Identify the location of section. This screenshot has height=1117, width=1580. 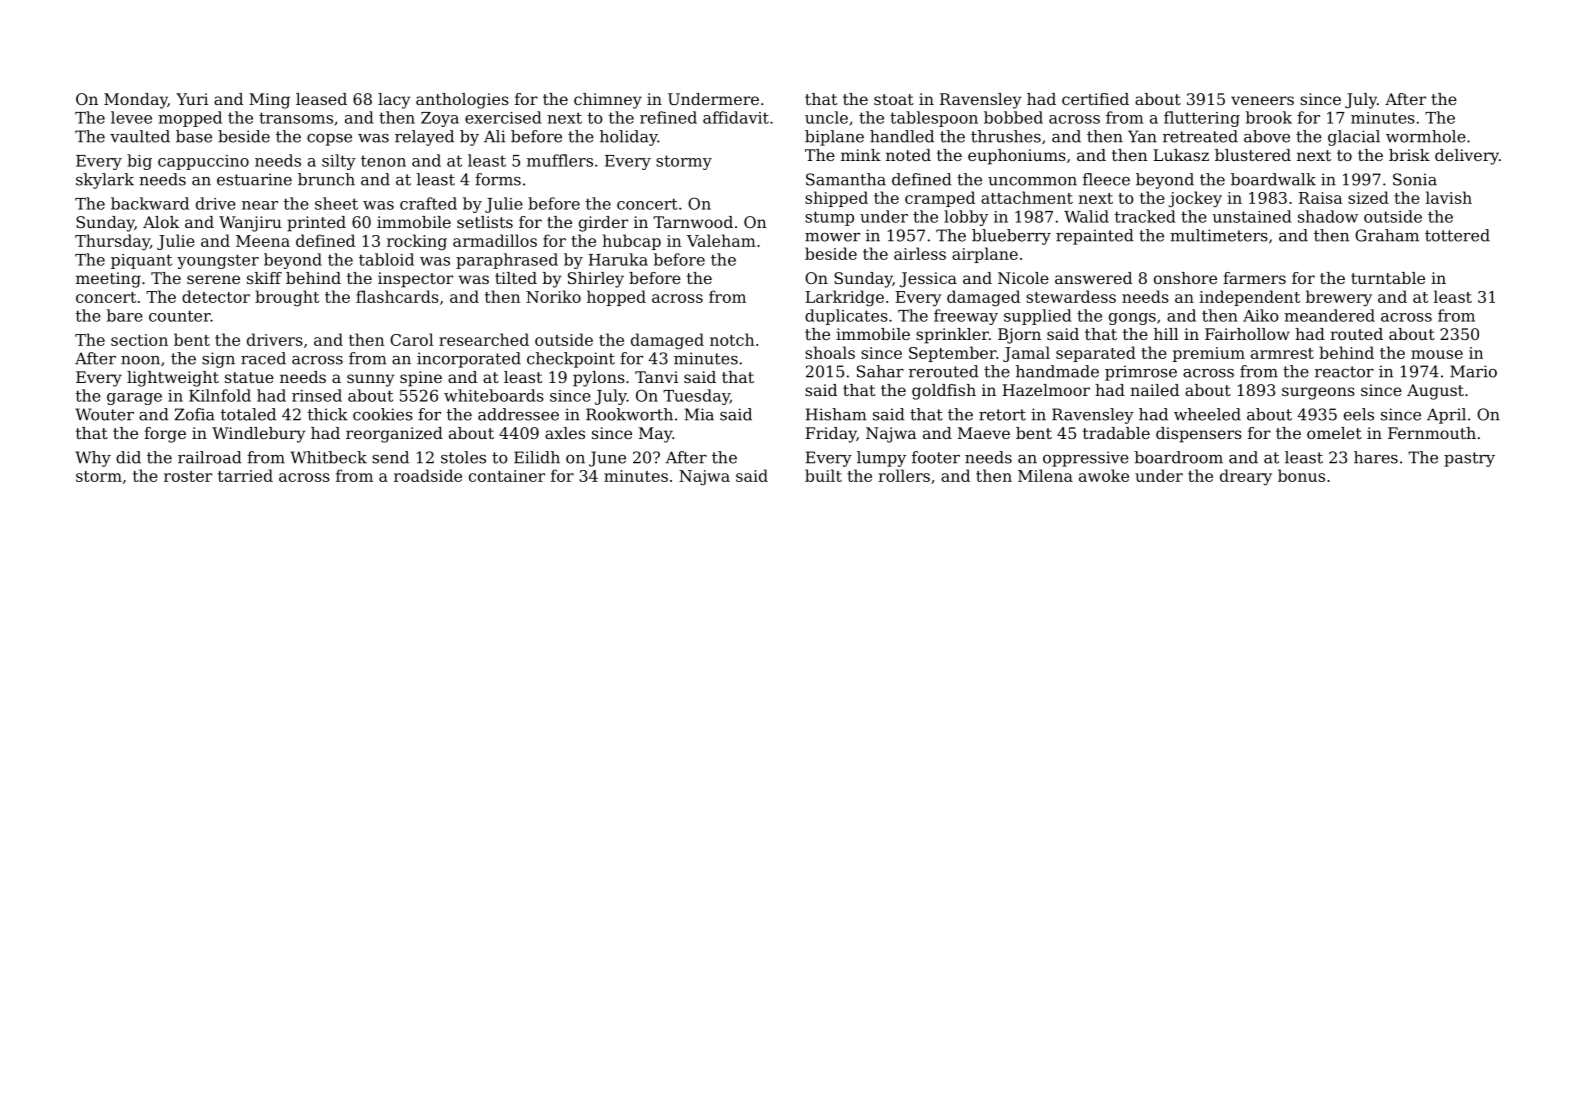
(139, 340).
